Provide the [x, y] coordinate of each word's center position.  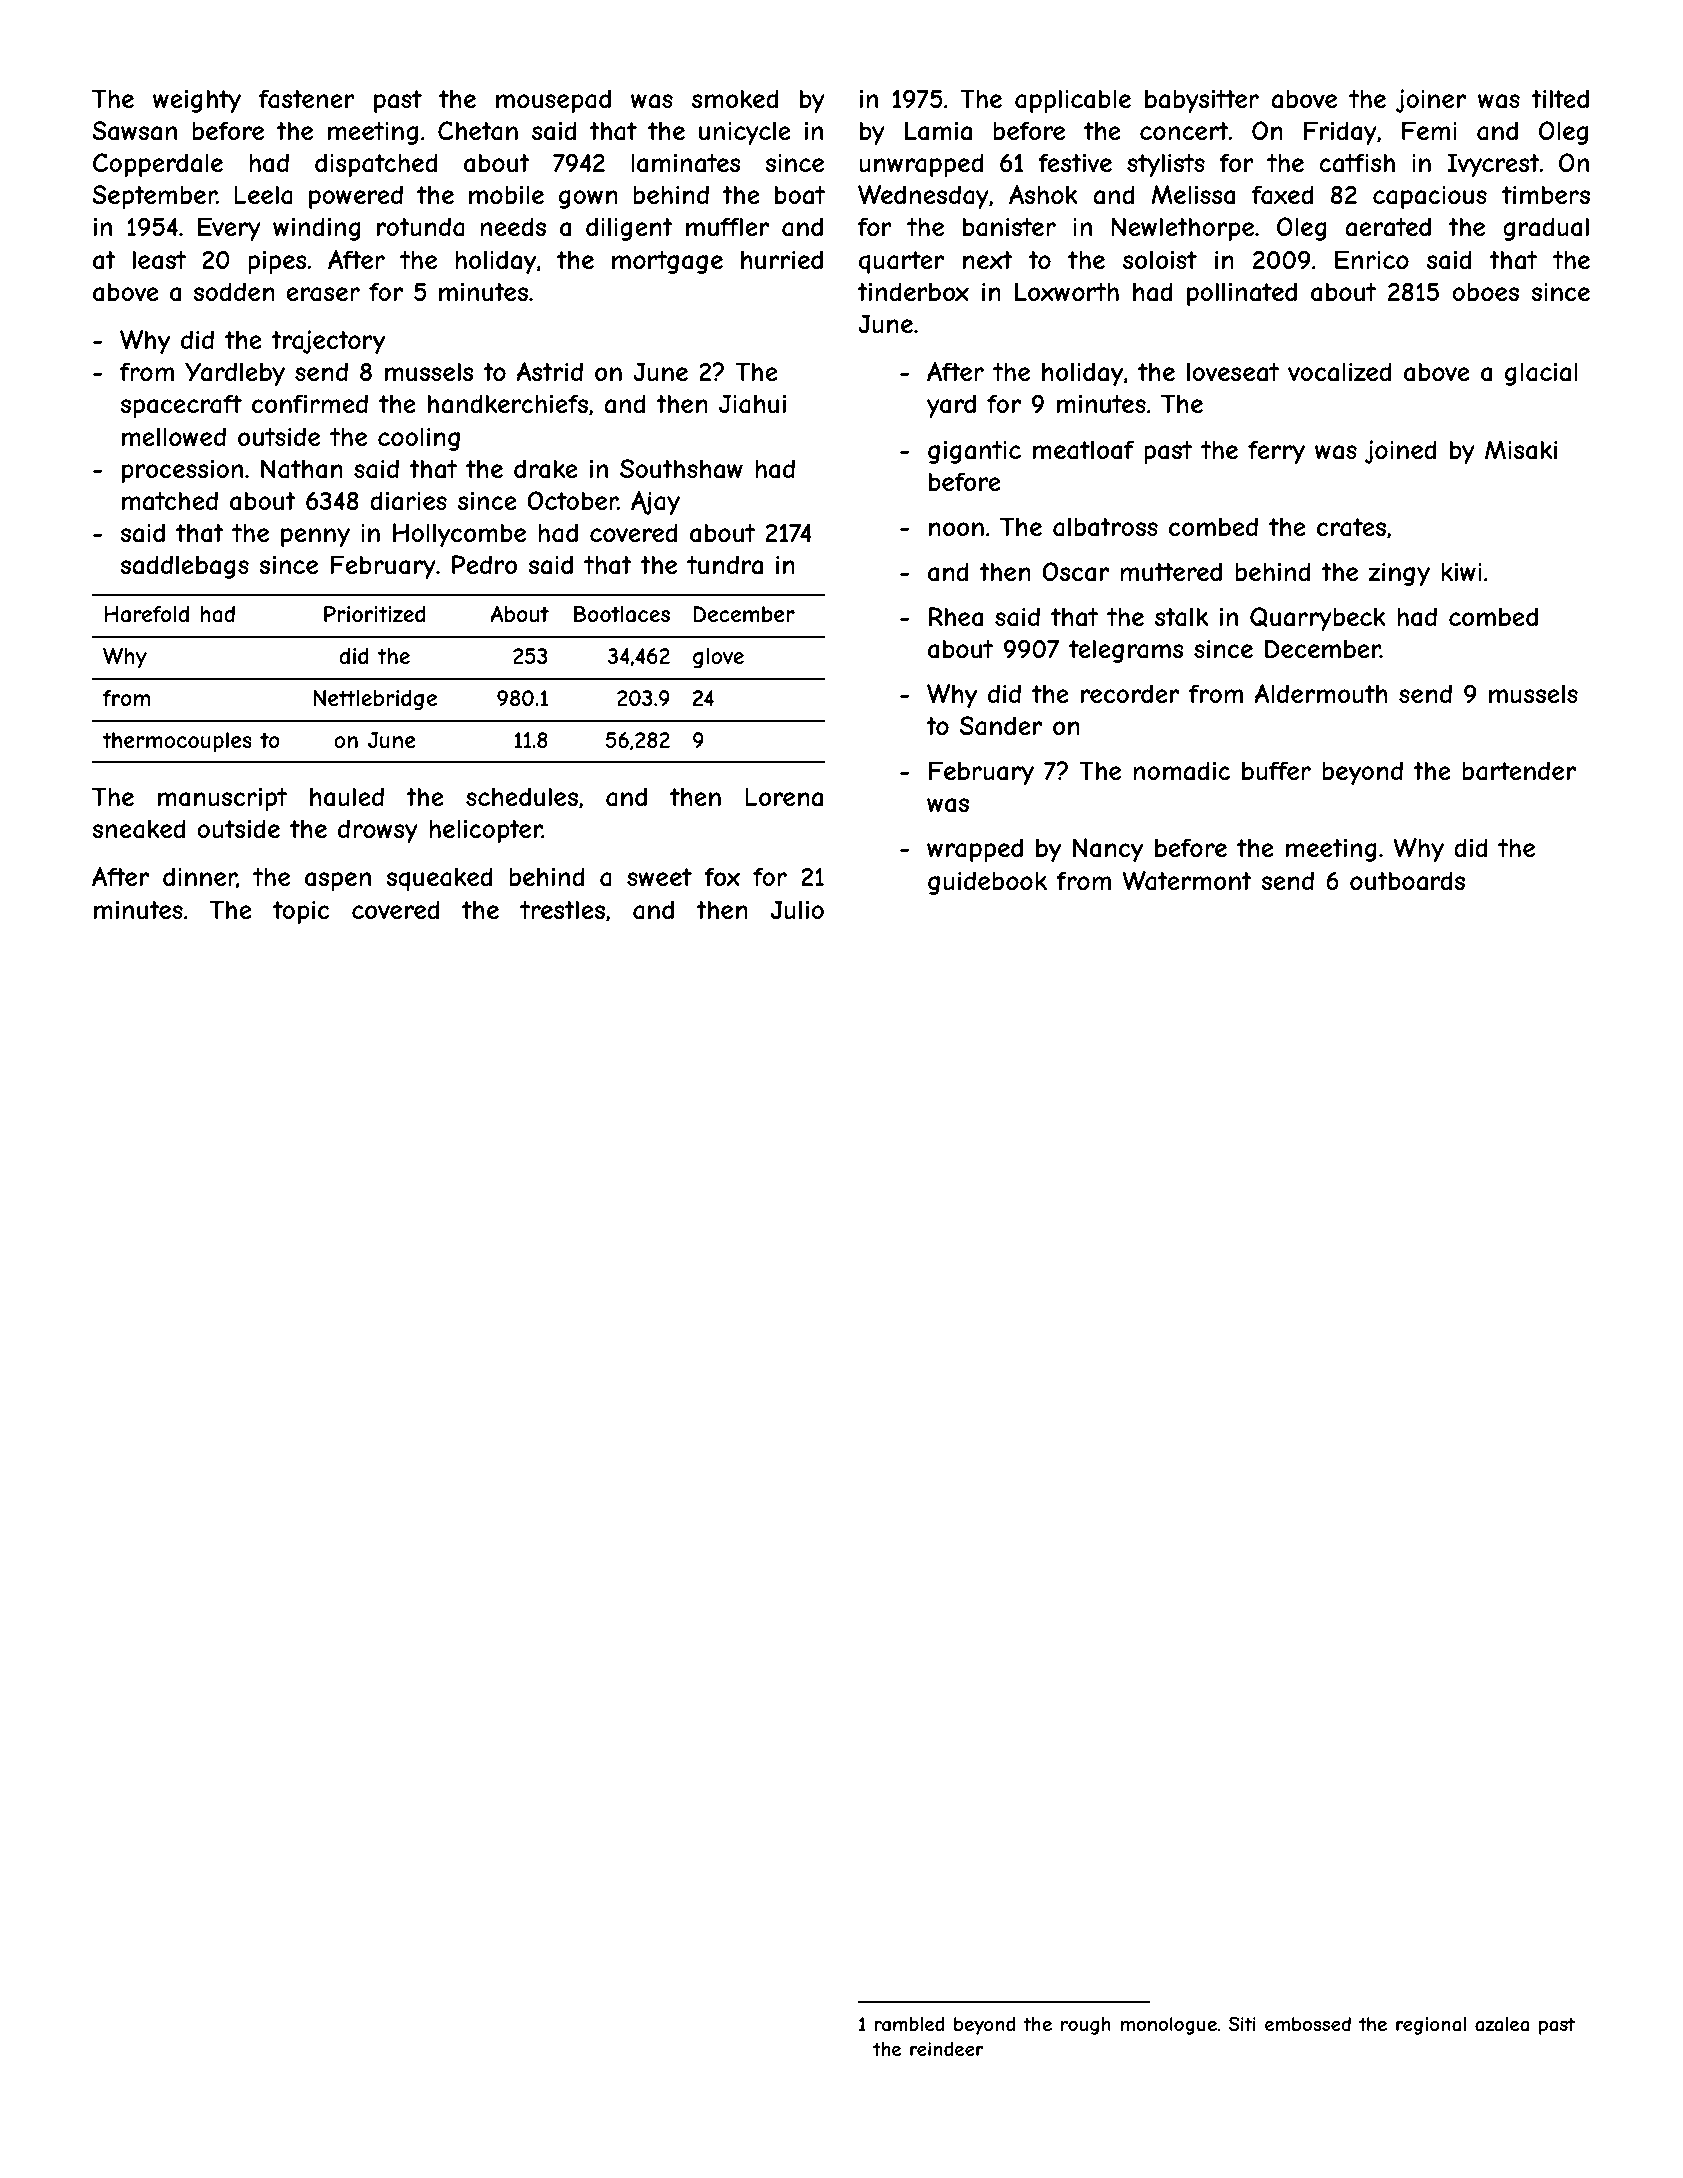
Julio [797, 910]
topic [301, 912]
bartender [1519, 771]
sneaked [139, 829]
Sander [1001, 726]
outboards [1407, 881]
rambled [909, 2024]
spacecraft [181, 406]
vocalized [1340, 372]
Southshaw [681, 469]
